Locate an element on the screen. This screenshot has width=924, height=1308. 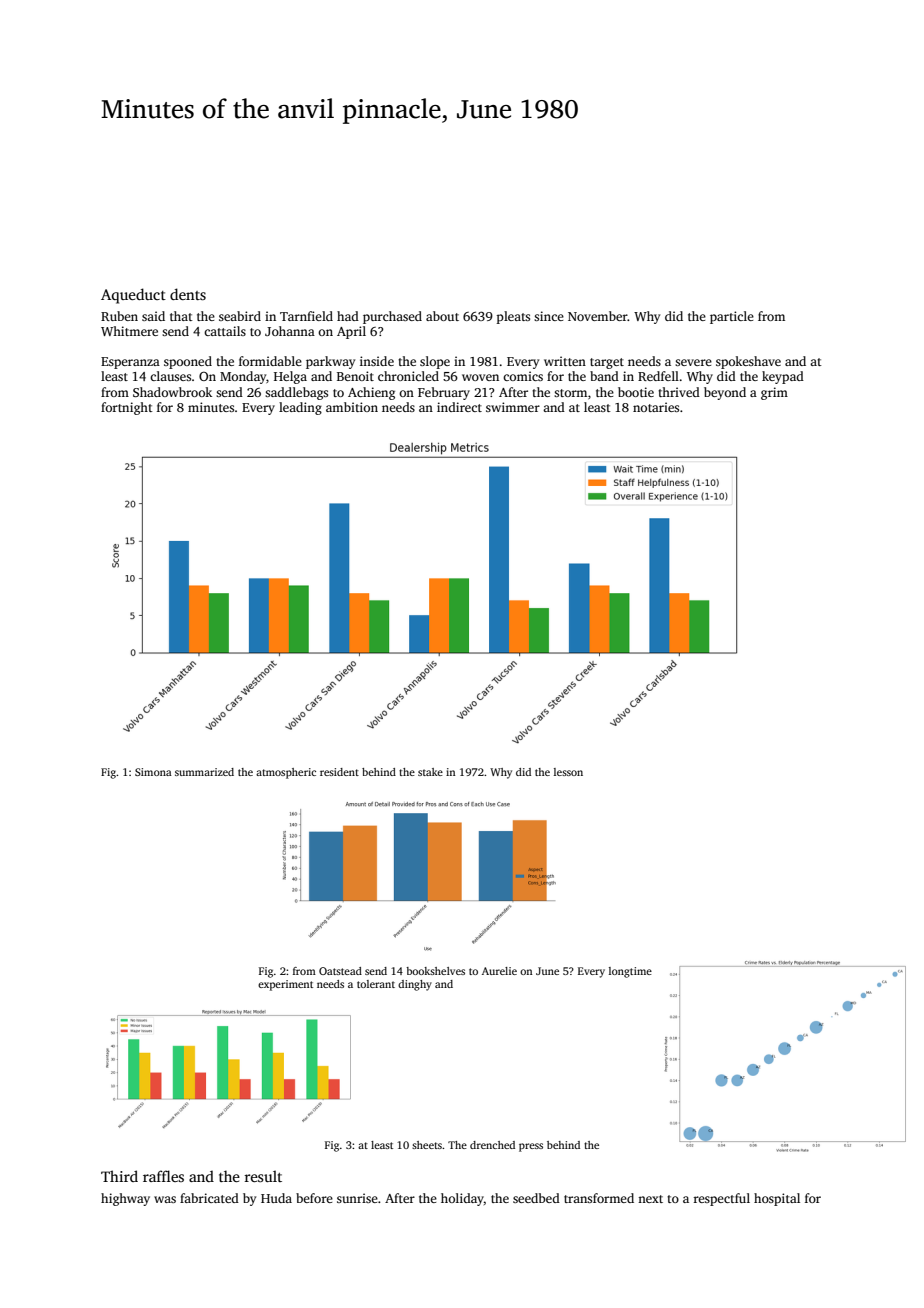
holiday is located at coordinates (462, 1199).
